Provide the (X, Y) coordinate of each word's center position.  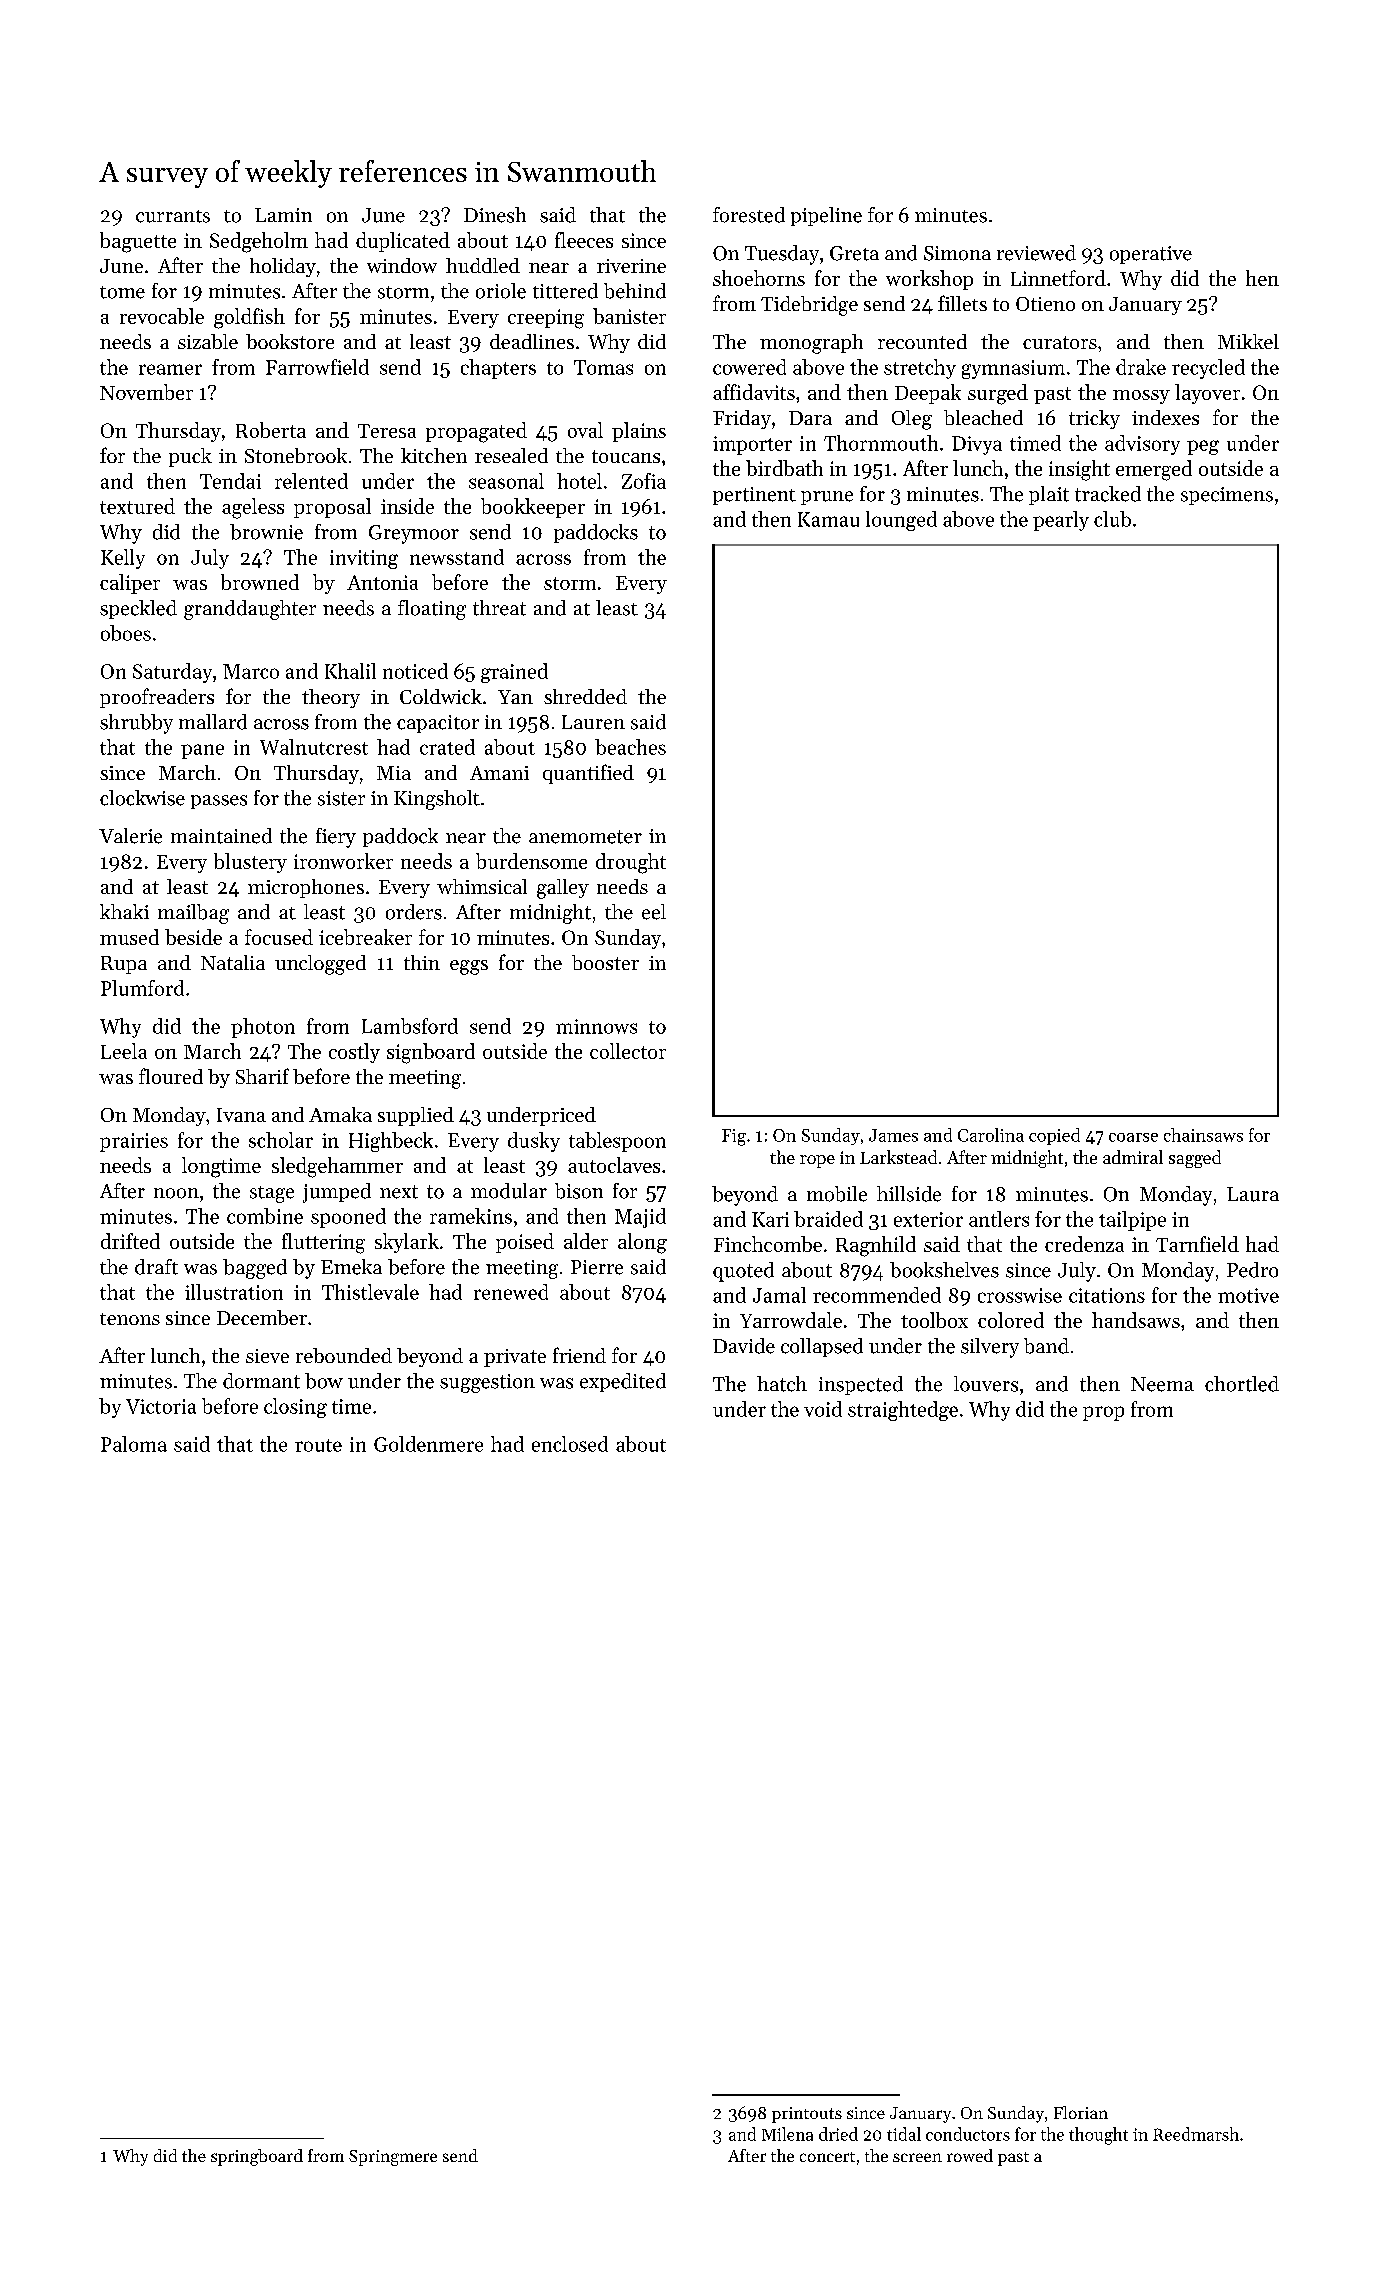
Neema (1162, 1384)
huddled (483, 265)
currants (173, 216)
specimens (1227, 496)
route (318, 1445)
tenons (130, 1319)
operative (1151, 255)
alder (586, 1241)
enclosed (570, 1444)
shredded (585, 696)
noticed (415, 671)
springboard (257, 2157)
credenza (1084, 1244)
